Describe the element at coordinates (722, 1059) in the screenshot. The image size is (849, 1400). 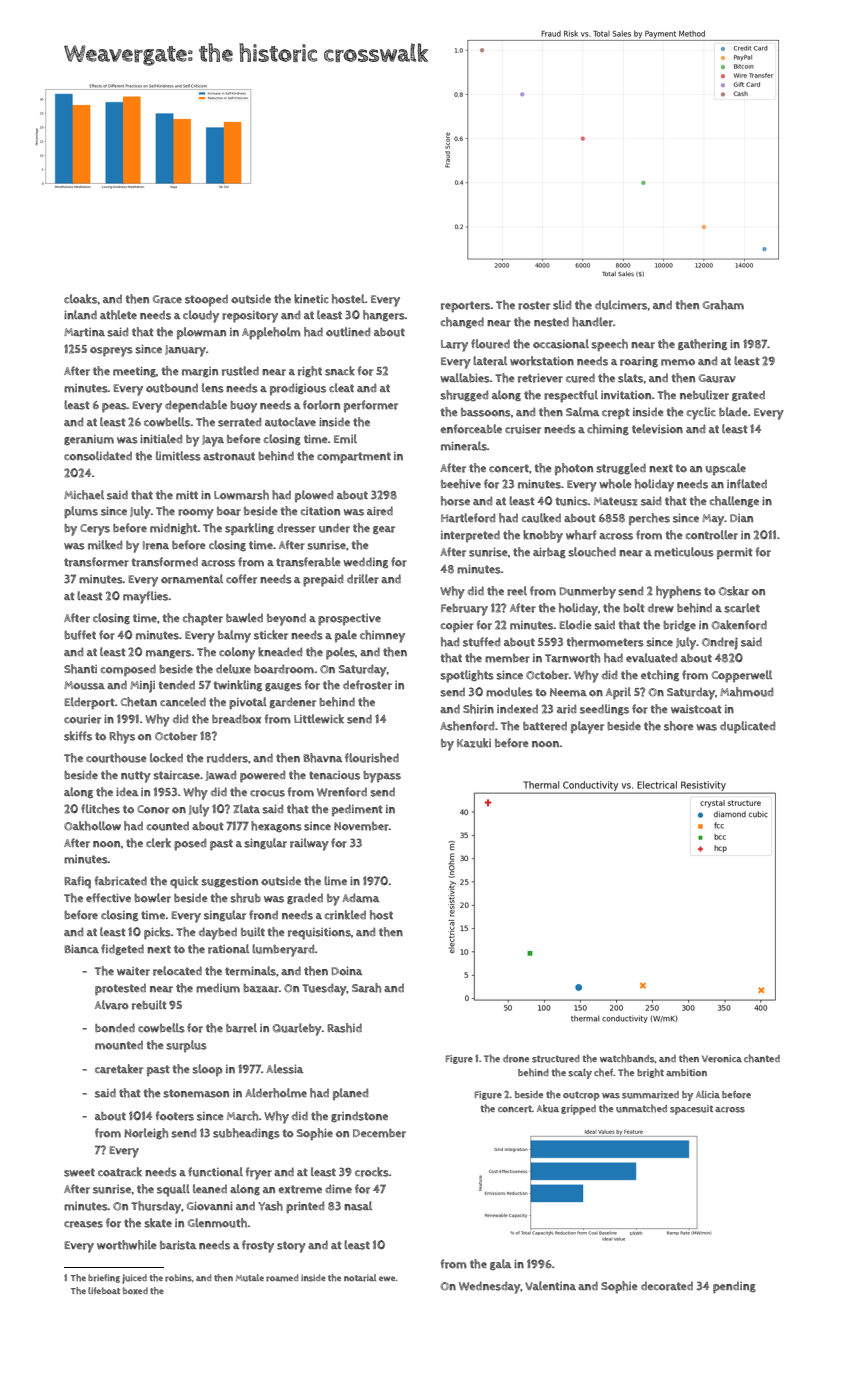
I see `Veronica` at that location.
